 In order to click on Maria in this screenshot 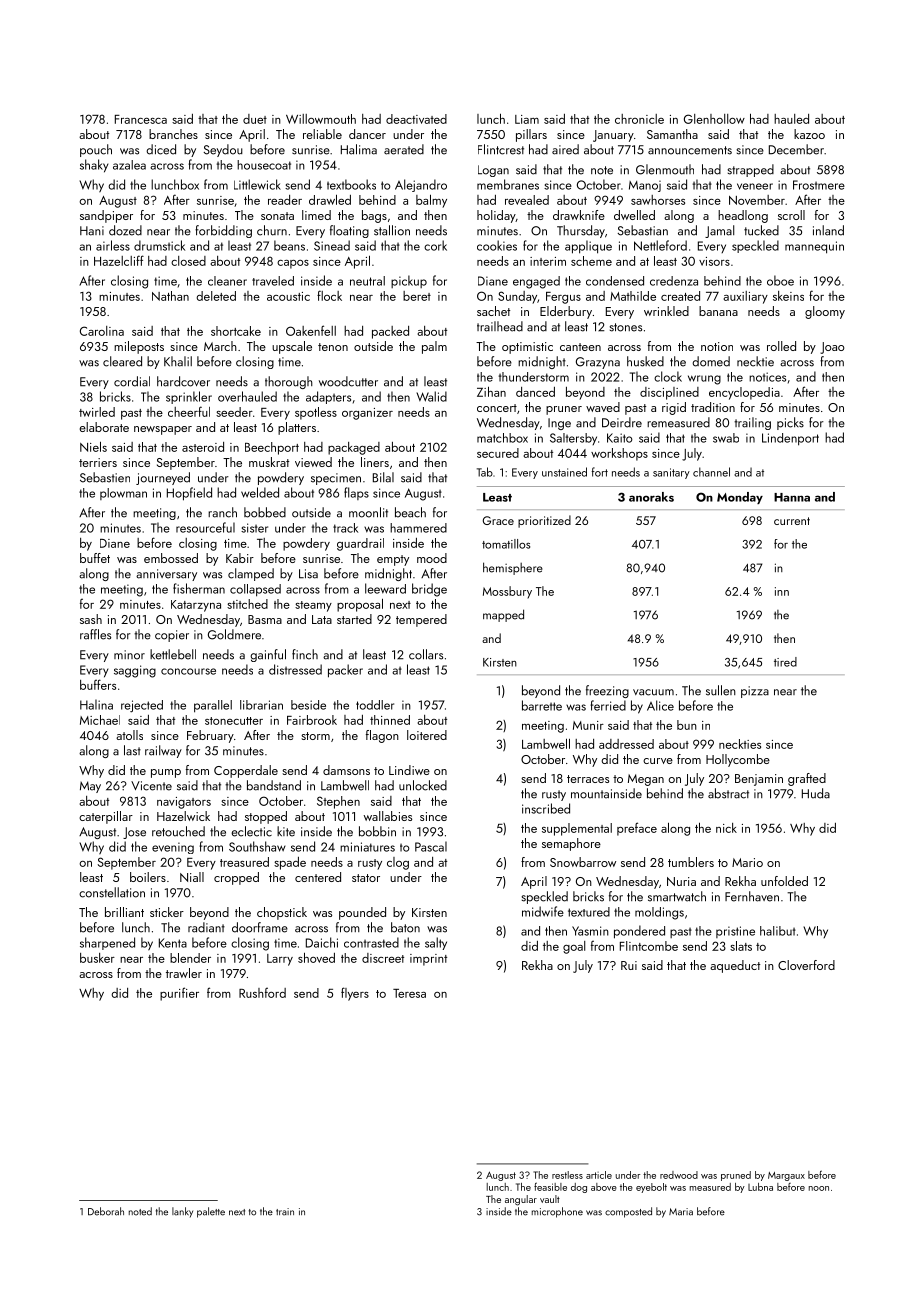, I will do `click(681, 1212)`.
